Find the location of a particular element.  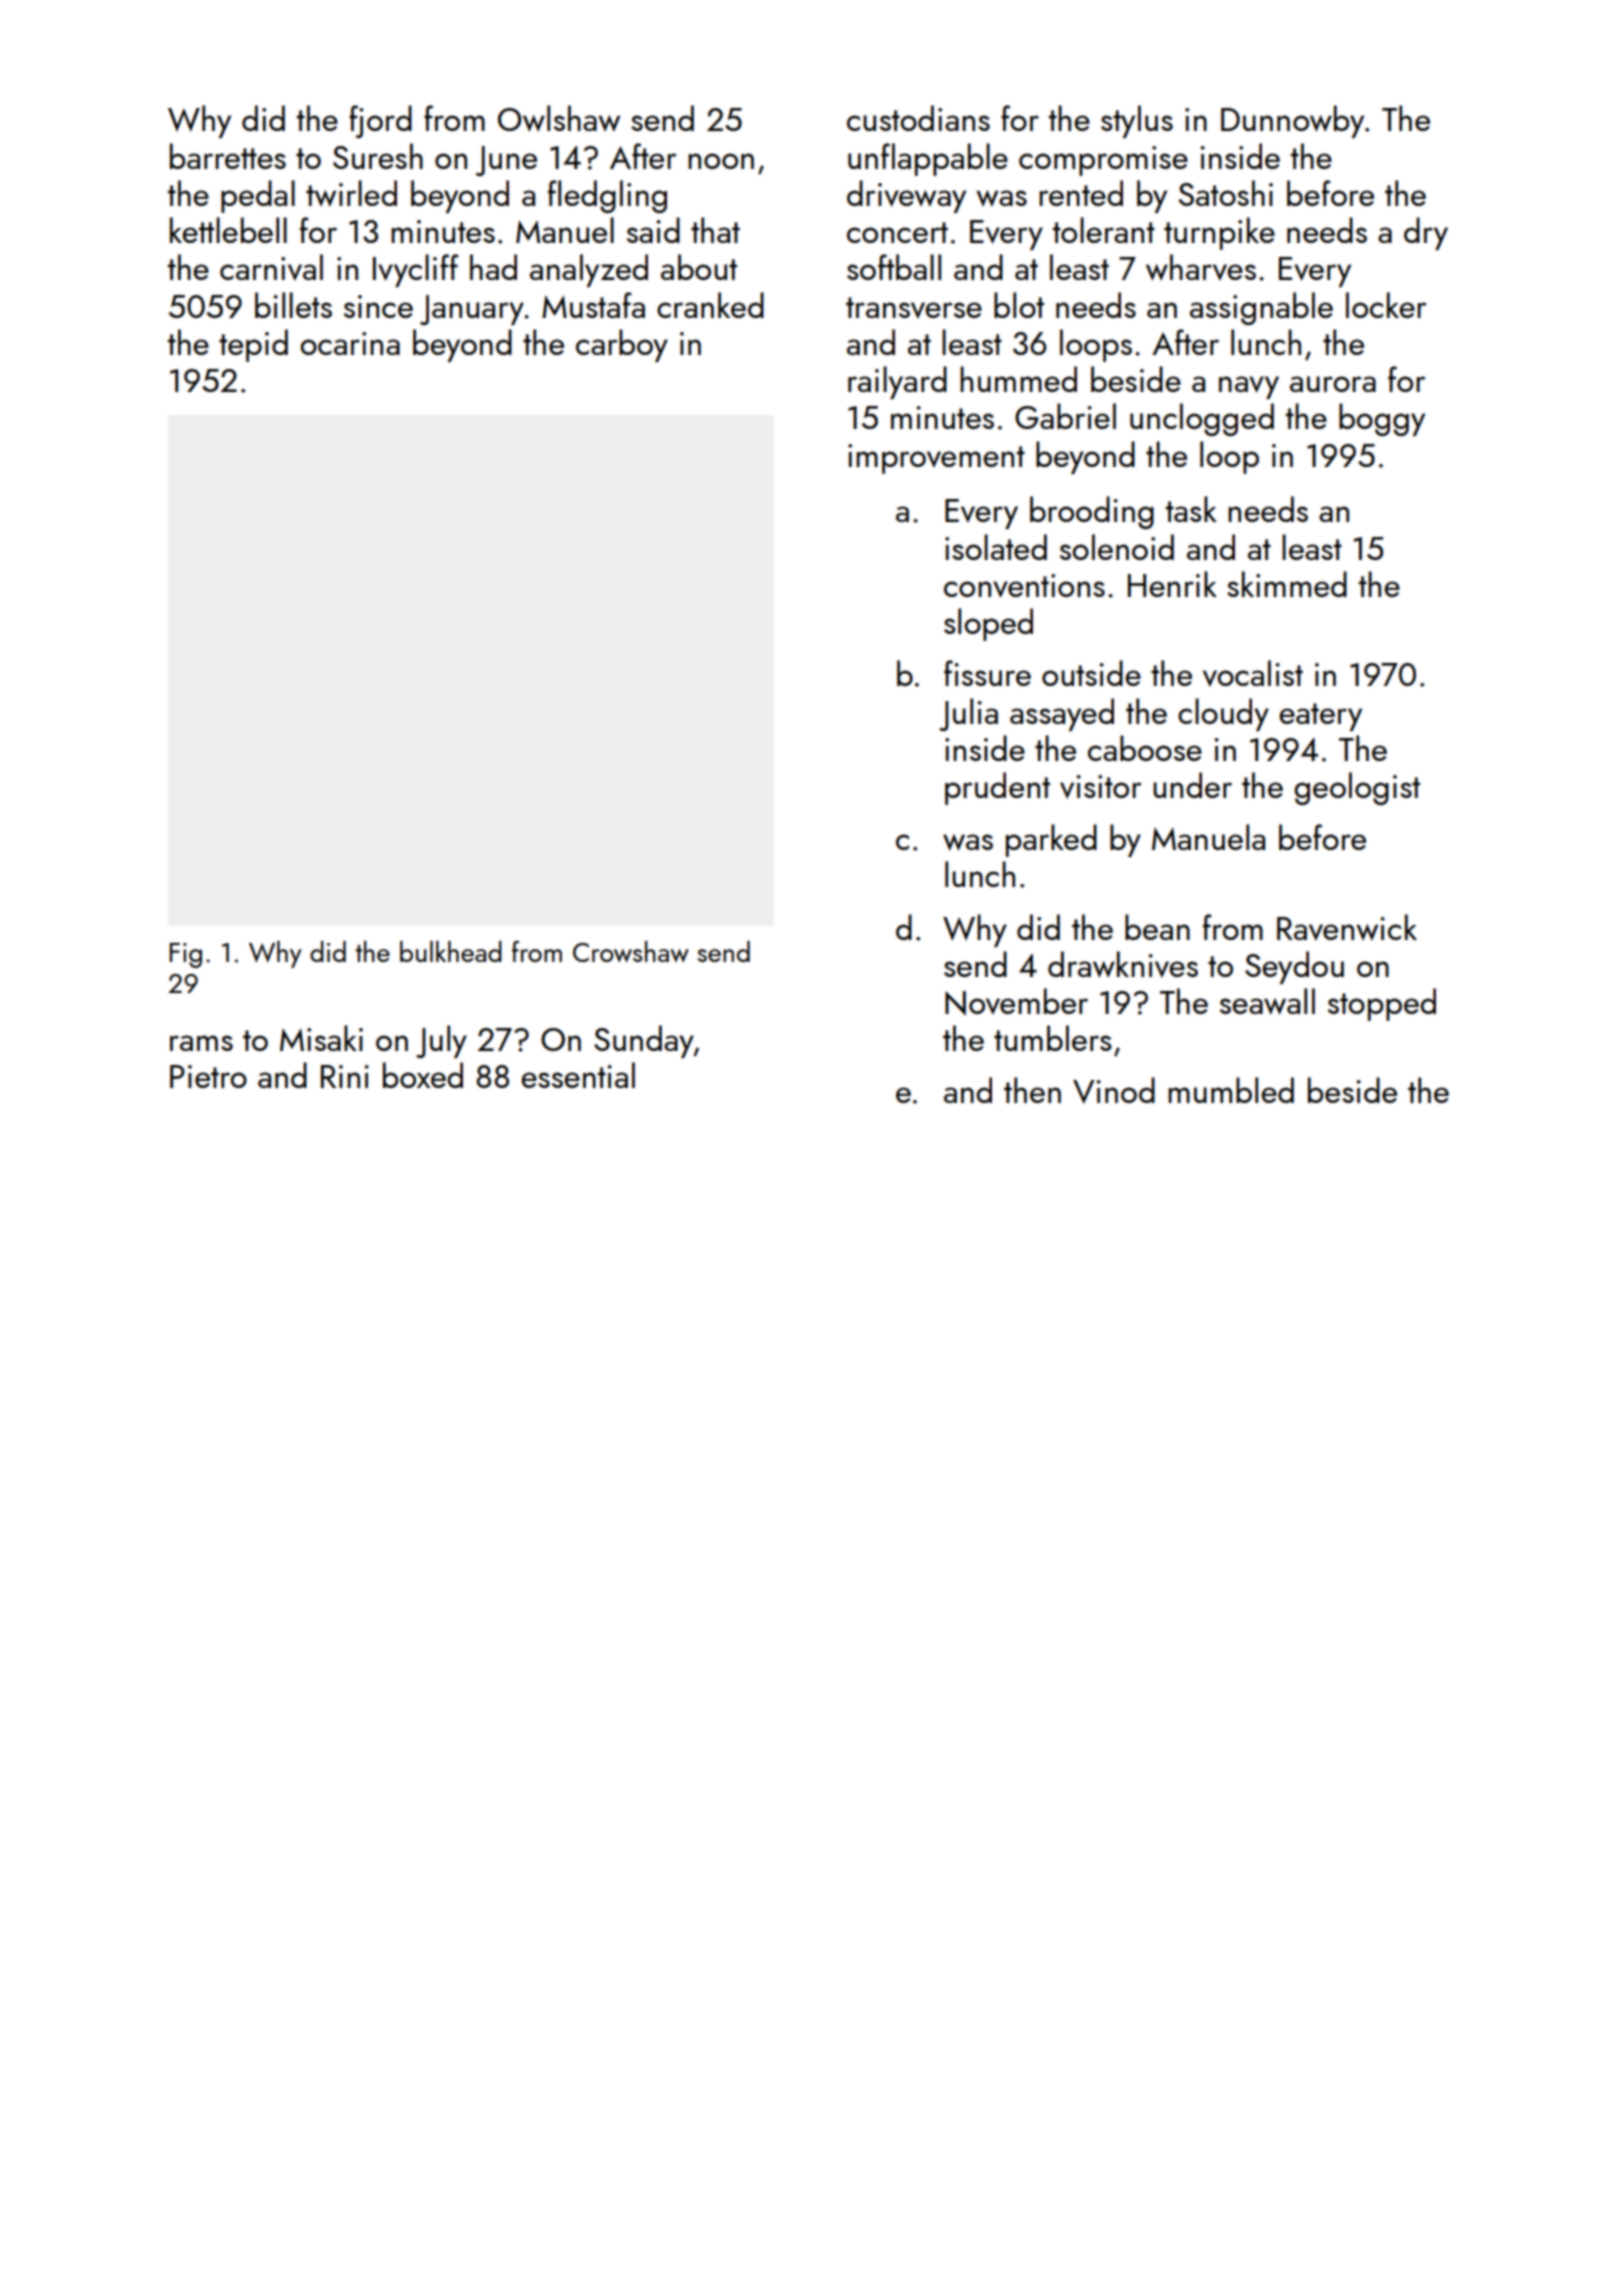

prudent is located at coordinates (997, 788).
